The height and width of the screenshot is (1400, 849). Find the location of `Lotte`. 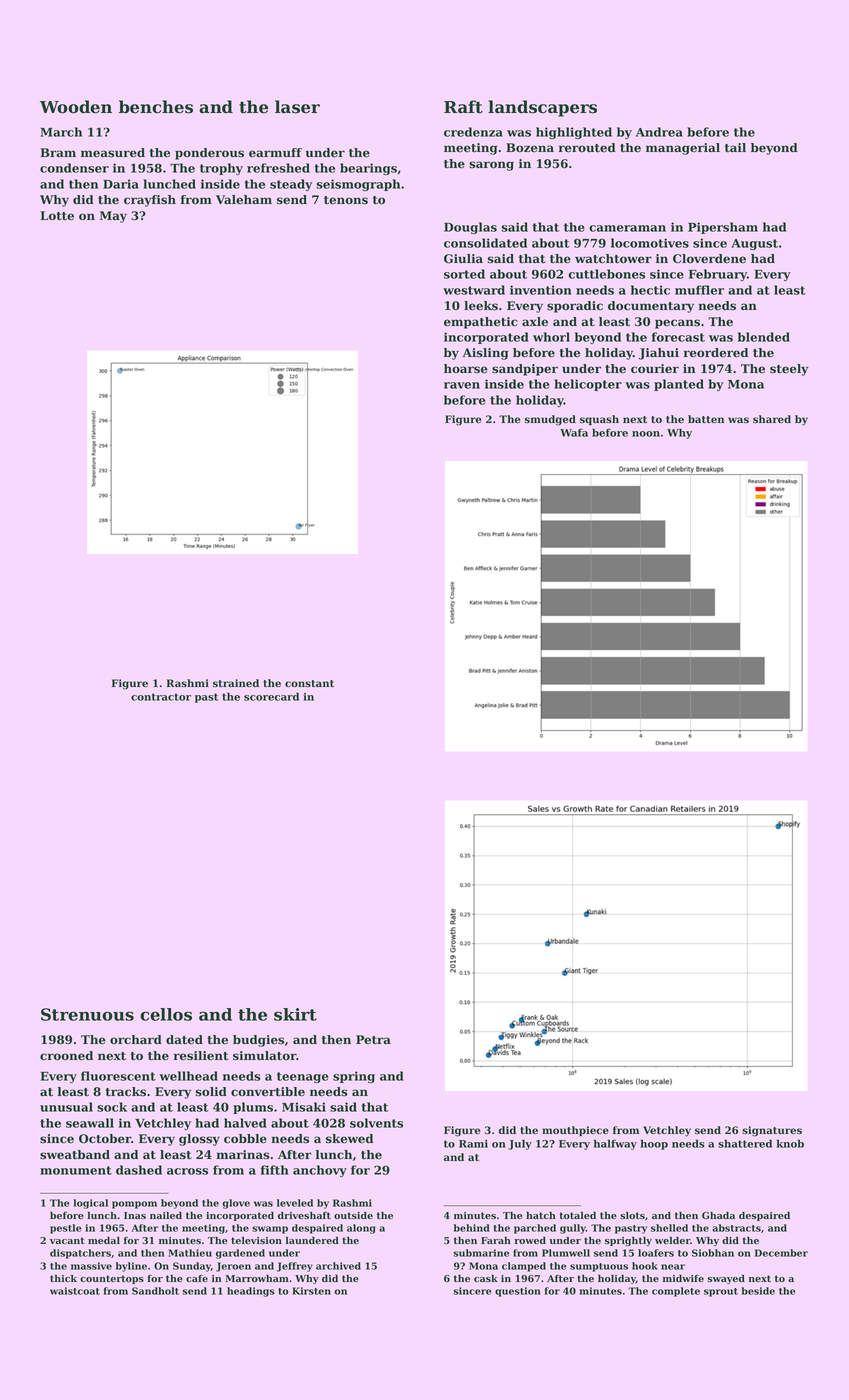

Lotte is located at coordinates (57, 216).
